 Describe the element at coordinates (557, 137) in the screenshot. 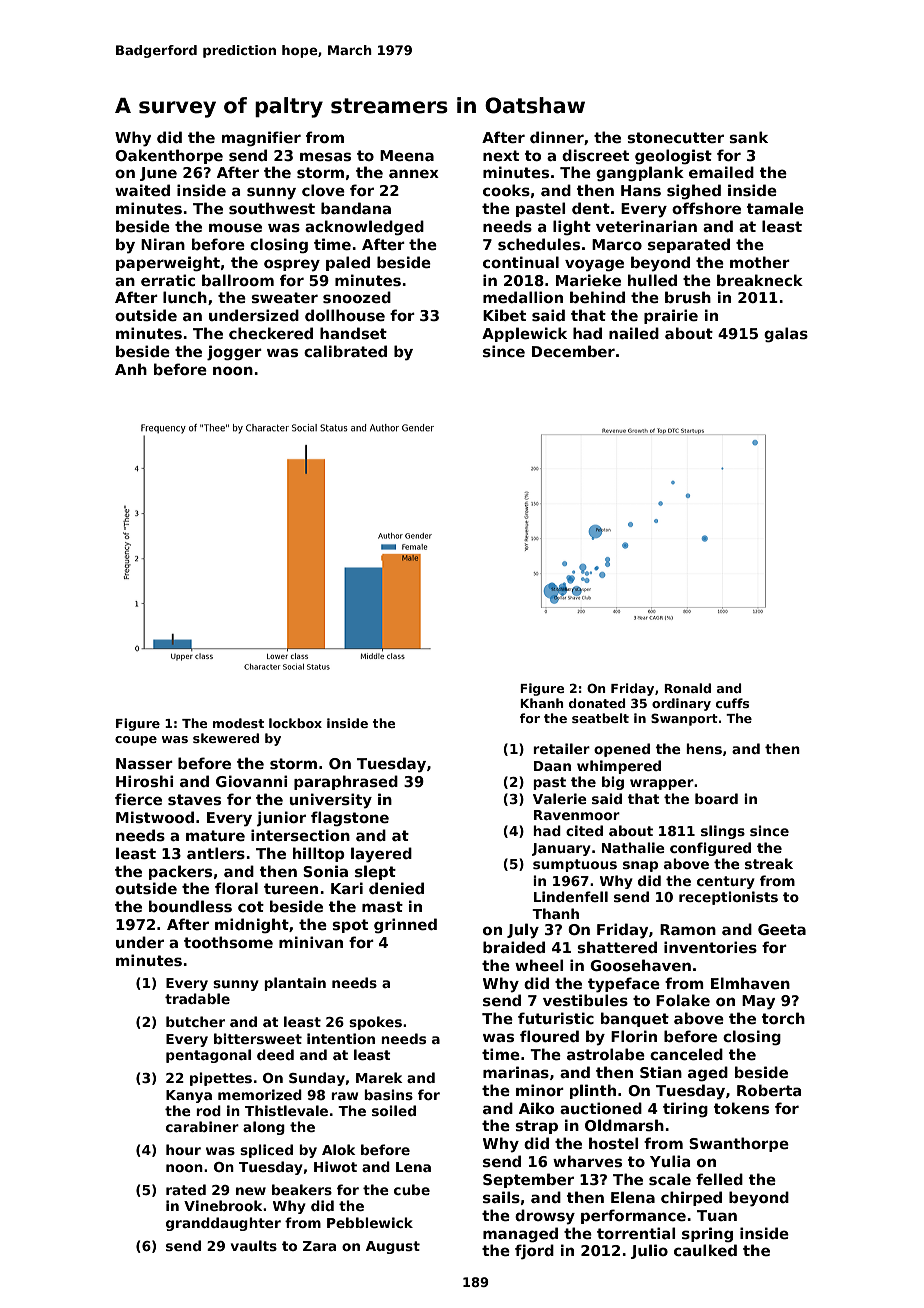

I see `dinner` at that location.
